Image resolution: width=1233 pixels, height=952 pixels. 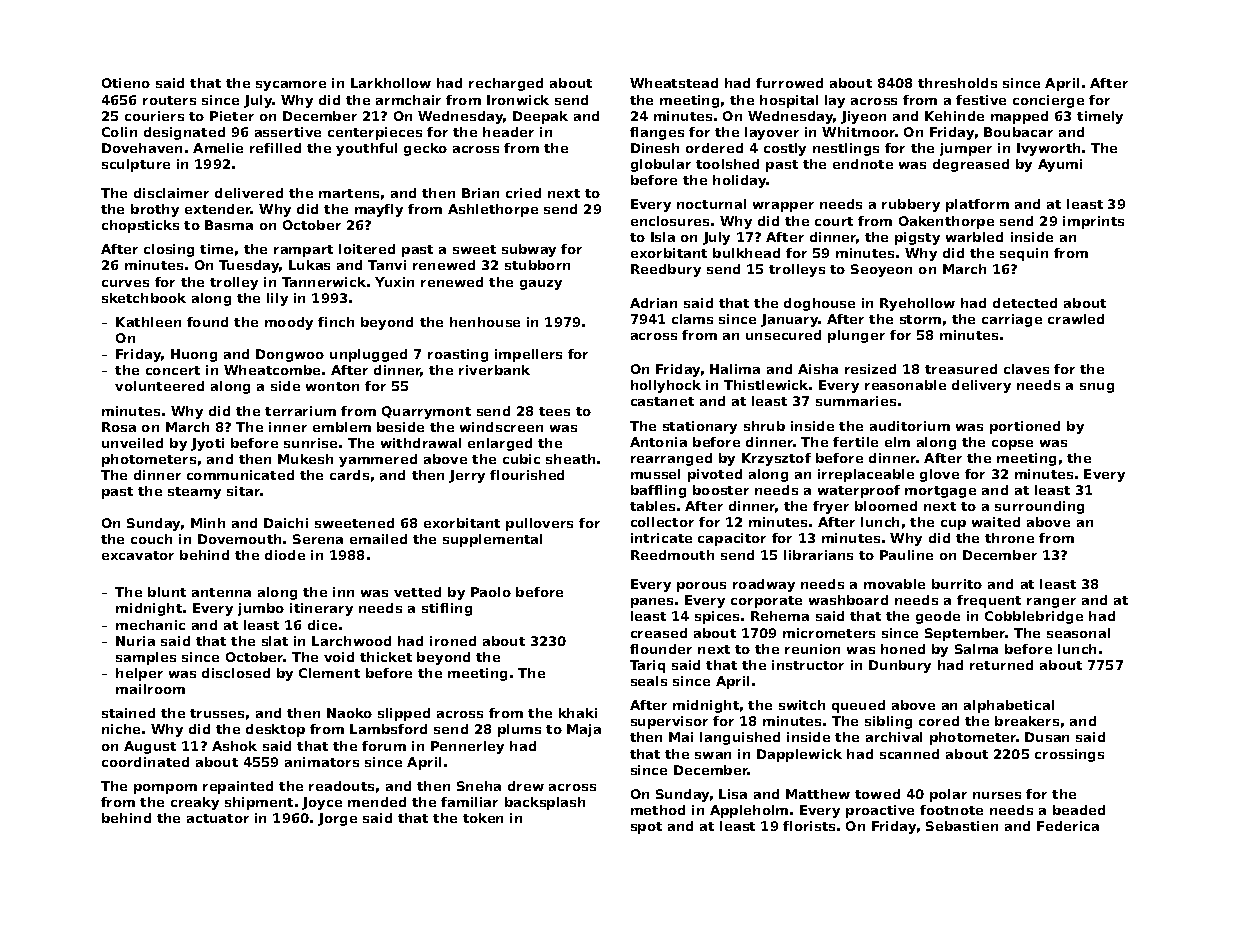 I want to click on Naoko, so click(x=349, y=713).
